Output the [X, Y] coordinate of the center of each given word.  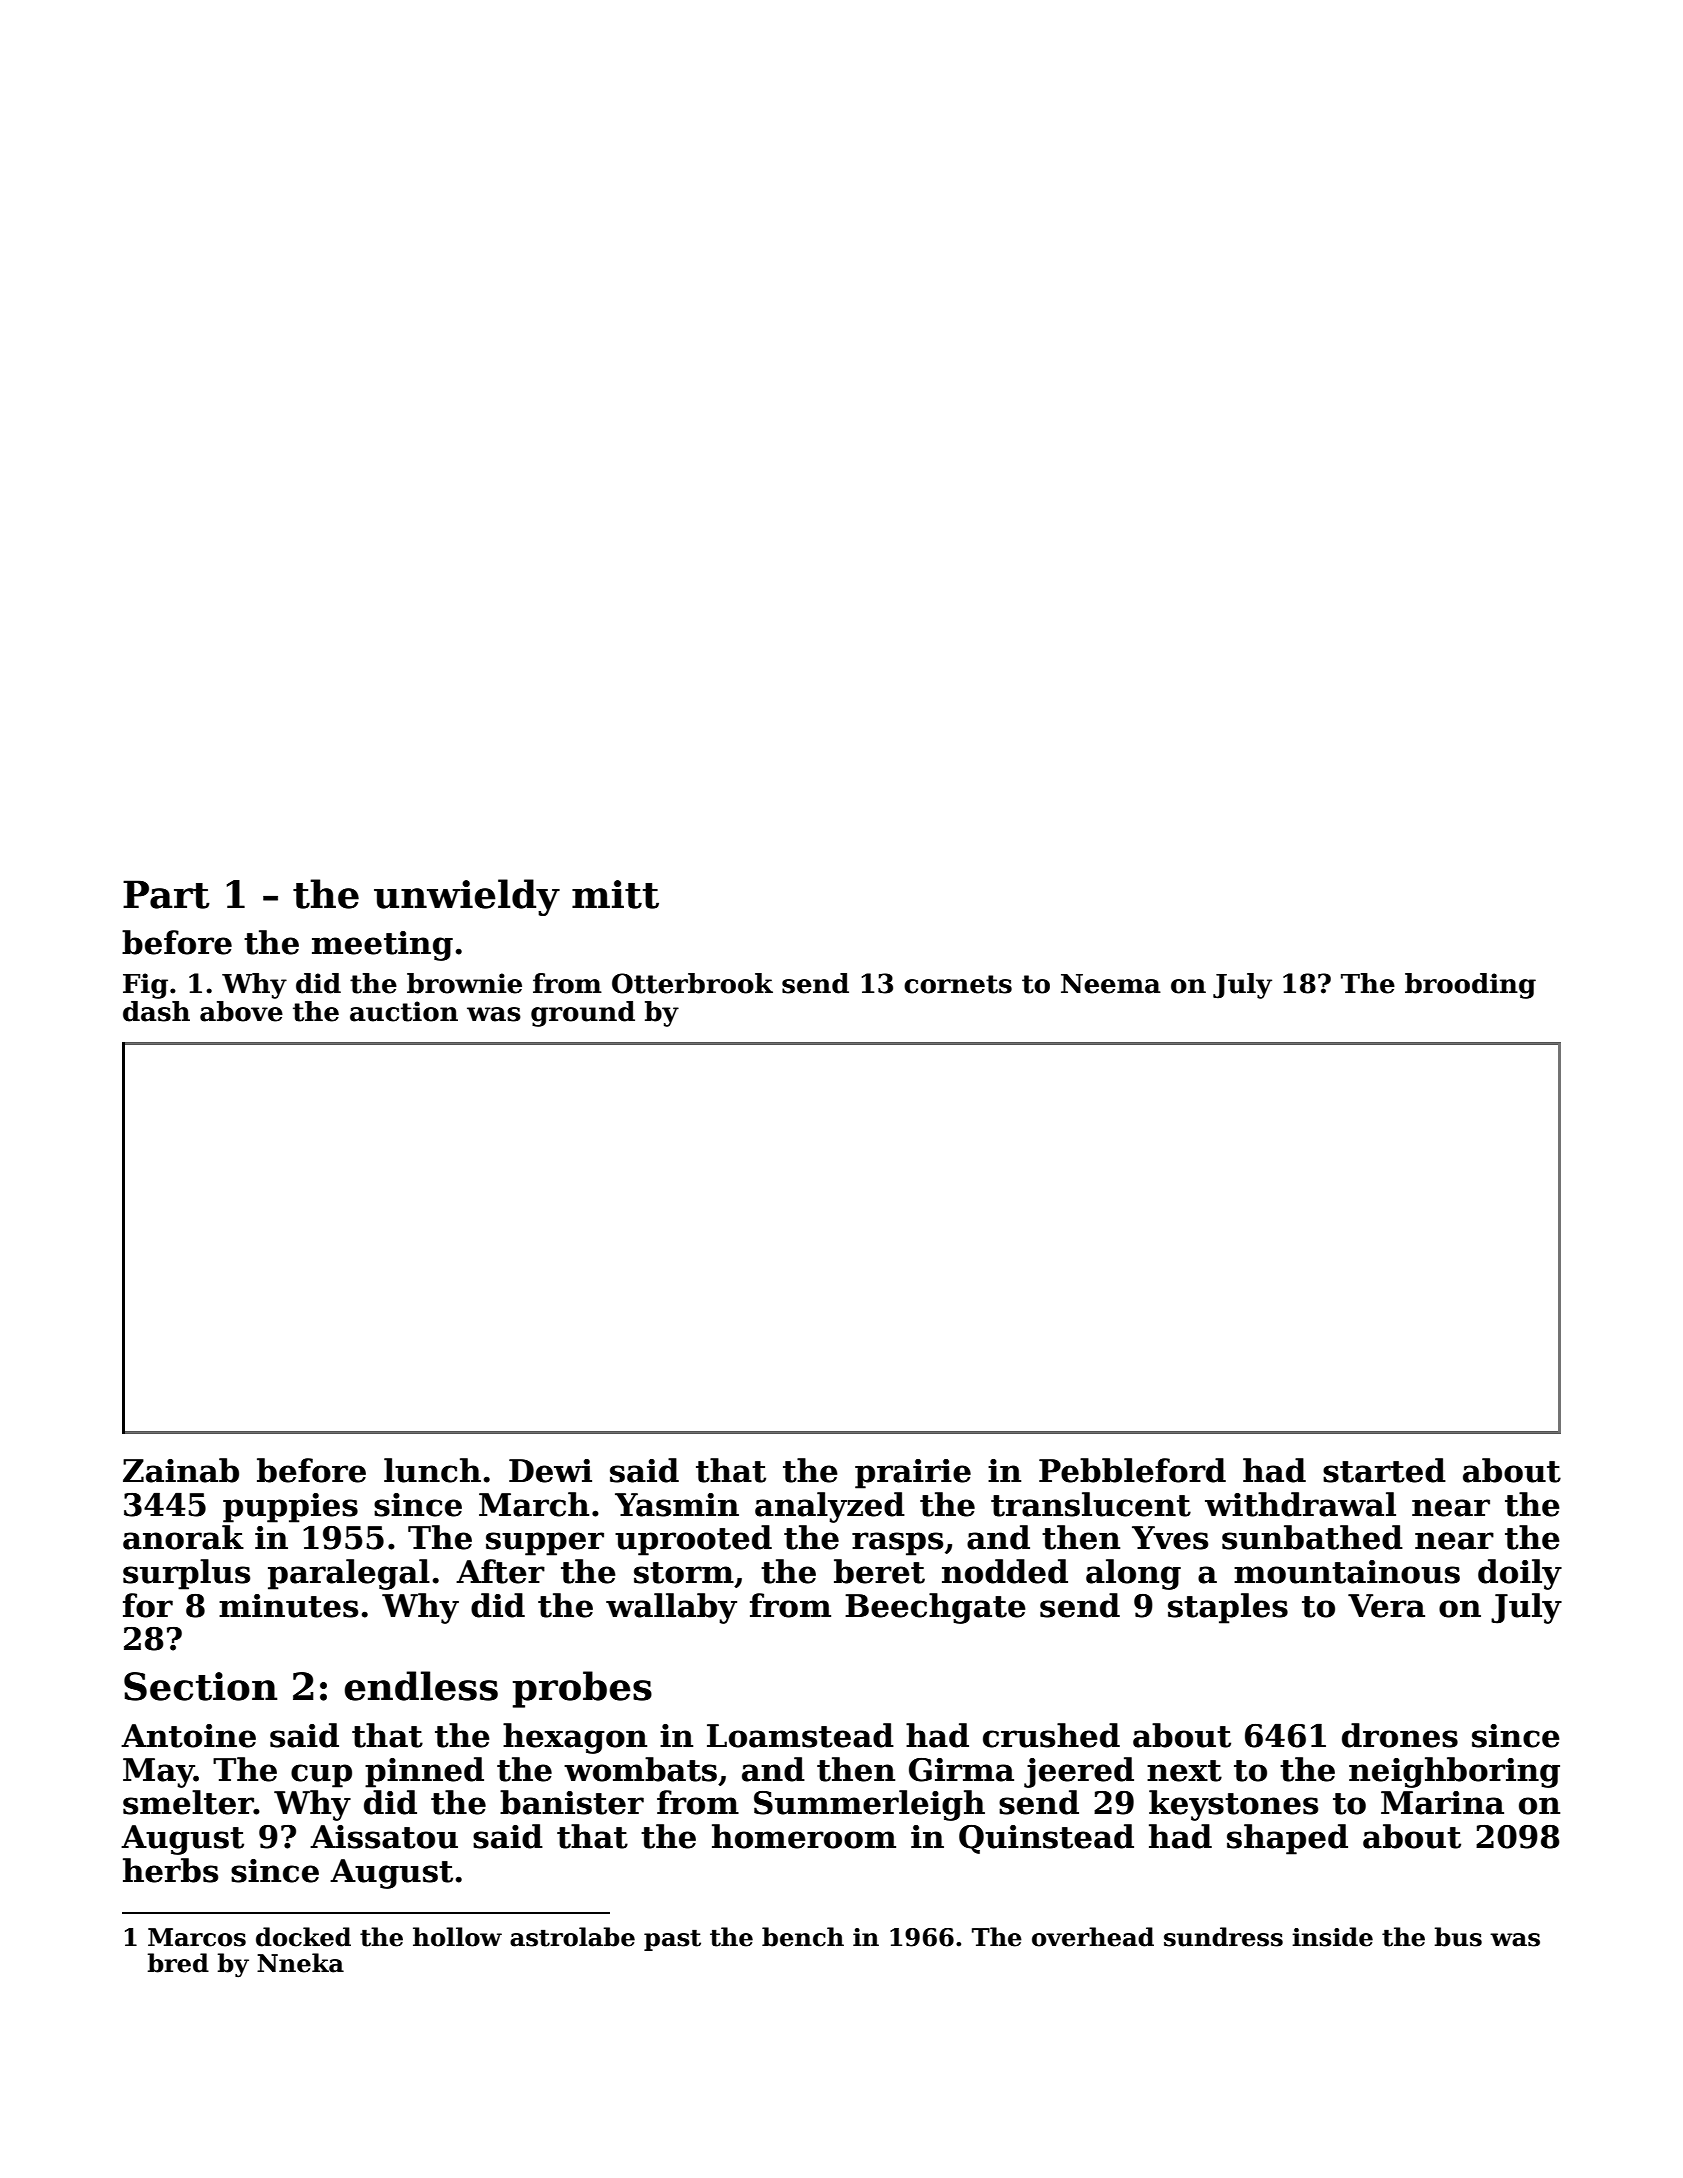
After [500, 1571]
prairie [913, 1474]
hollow [457, 1937]
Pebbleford [1132, 1470]
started [1384, 1470]
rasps [897, 1544]
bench [803, 1937]
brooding [1470, 986]
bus [1458, 1937]
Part [166, 894]
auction [404, 1011]
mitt [615, 894]
